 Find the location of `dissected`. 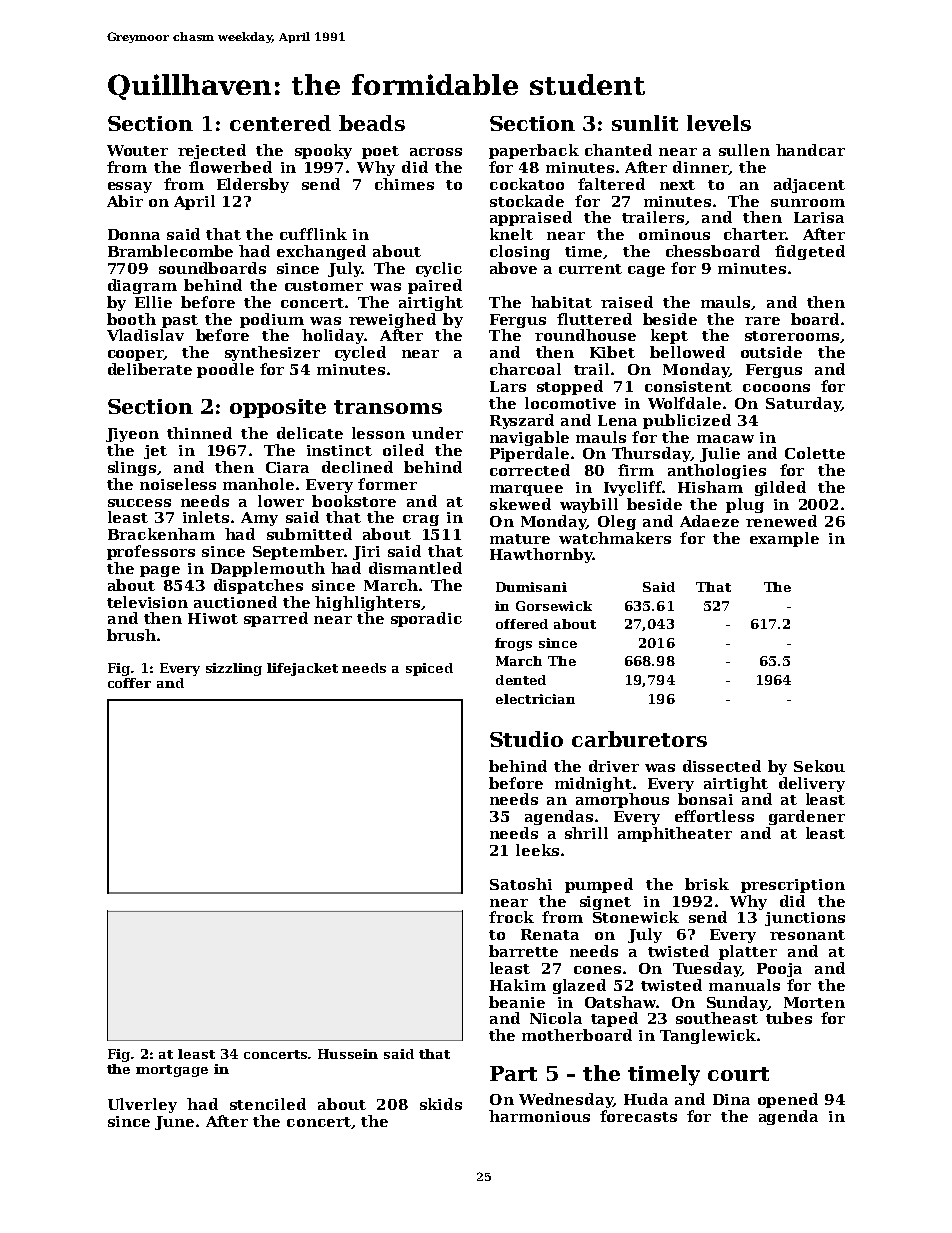

dissected is located at coordinates (722, 766).
